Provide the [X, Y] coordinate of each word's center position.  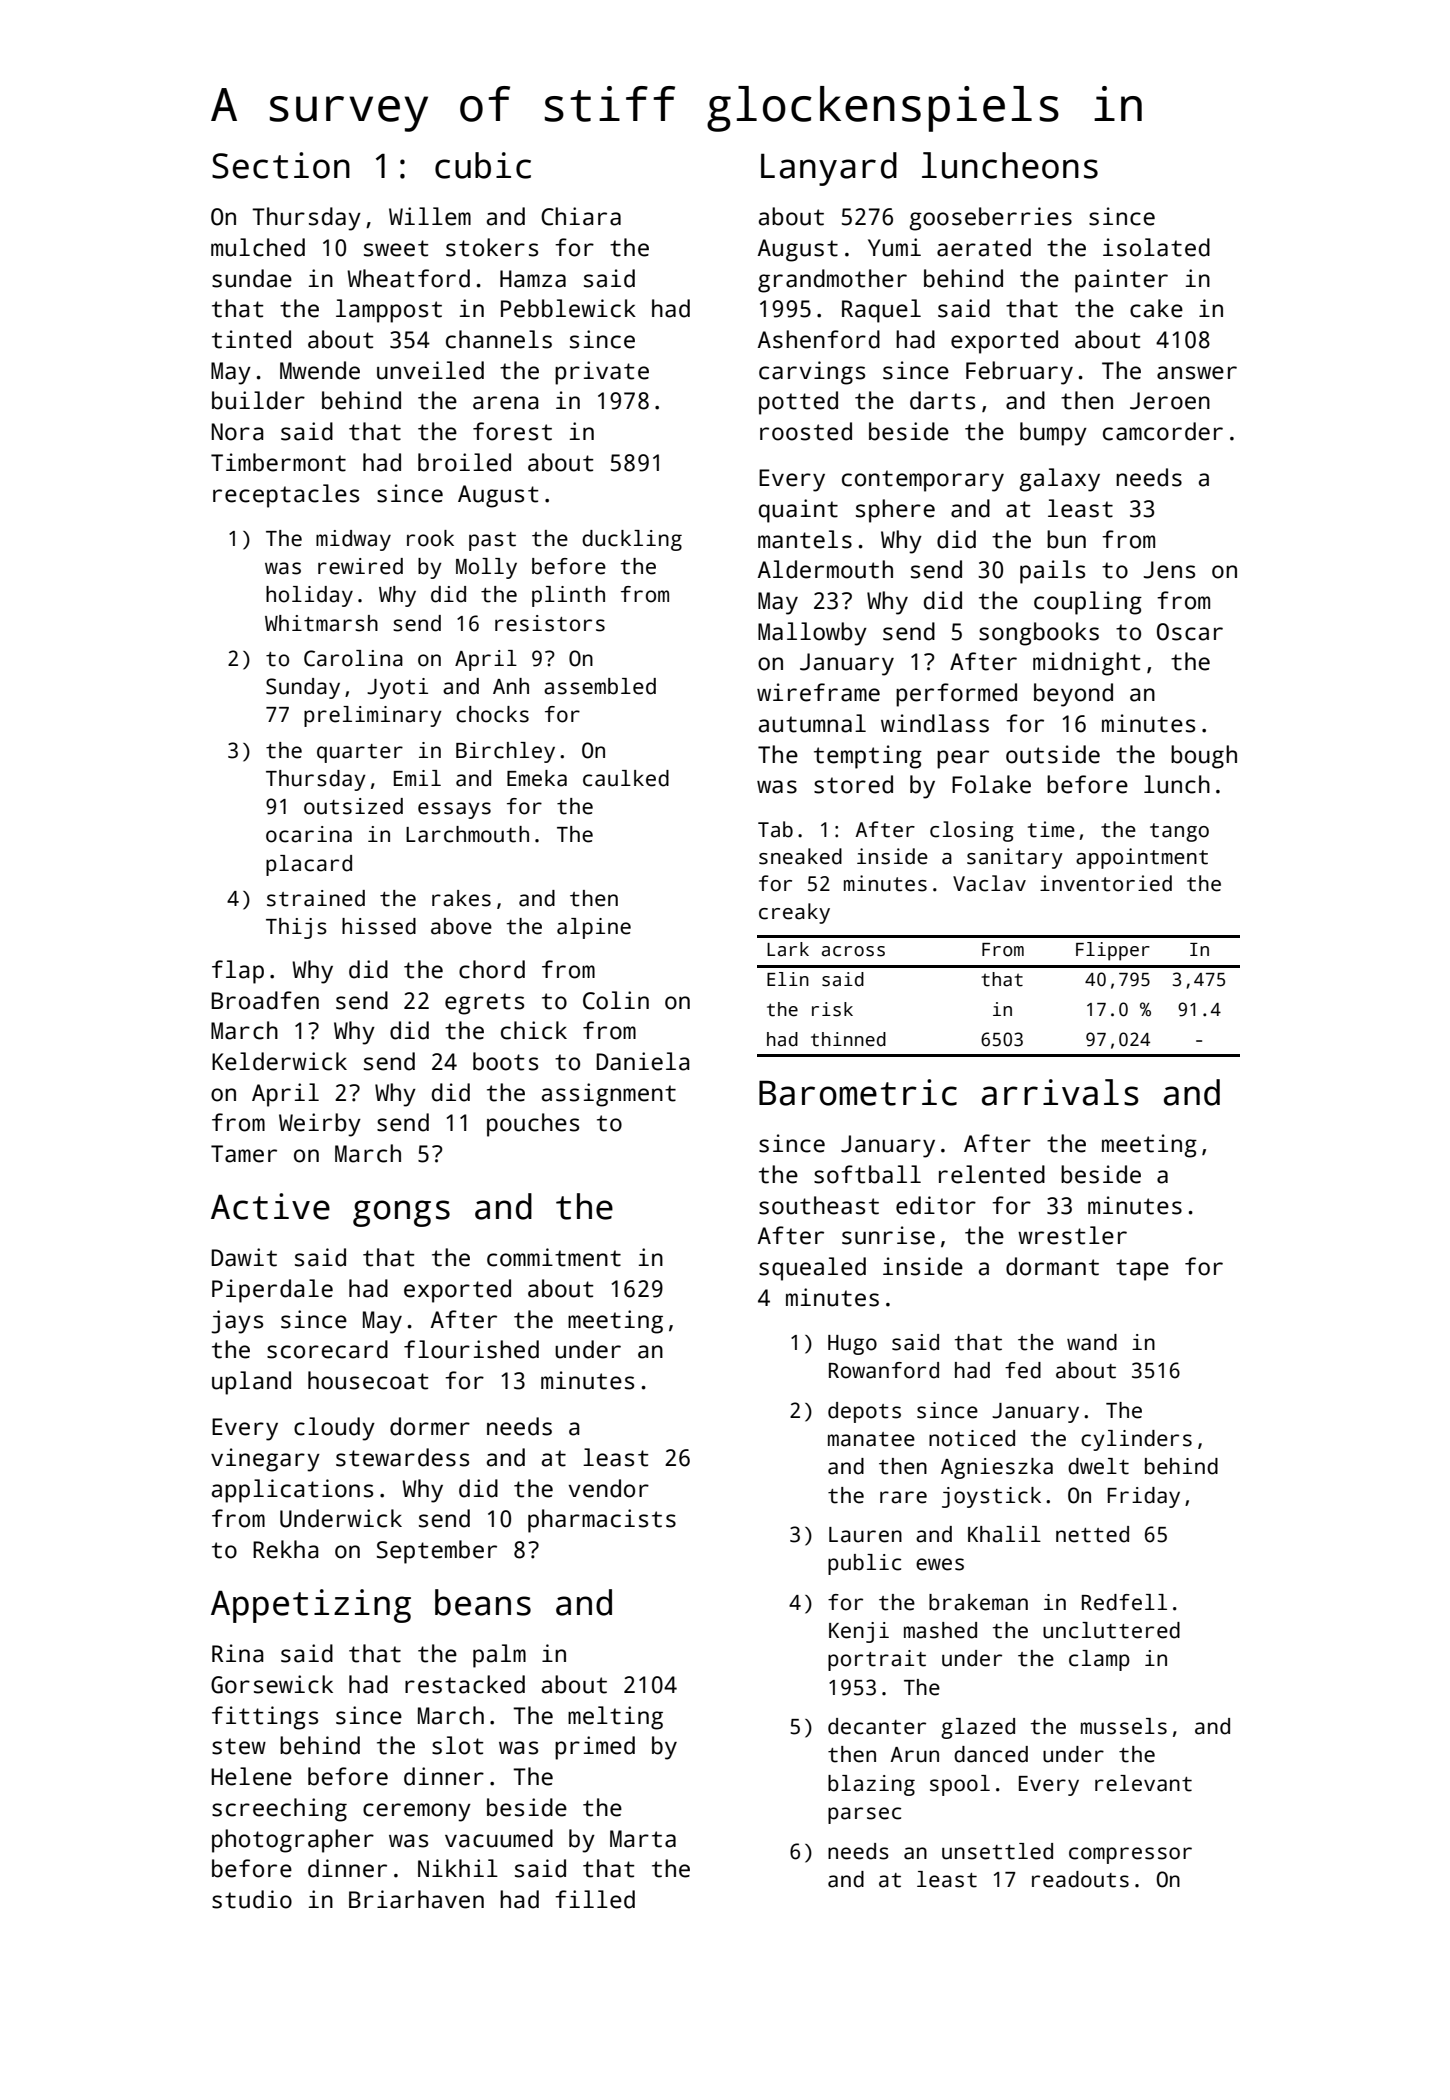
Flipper [1113, 951]
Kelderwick [279, 1061]
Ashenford [819, 339]
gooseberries [991, 219]
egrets [484, 1004]
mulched [258, 247]
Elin [788, 979]
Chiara [581, 216]
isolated [1156, 247]
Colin [616, 1000]
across [853, 951]
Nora [237, 432]
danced [991, 1754]
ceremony [417, 1812]
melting [615, 1718]
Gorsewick [272, 1684]
